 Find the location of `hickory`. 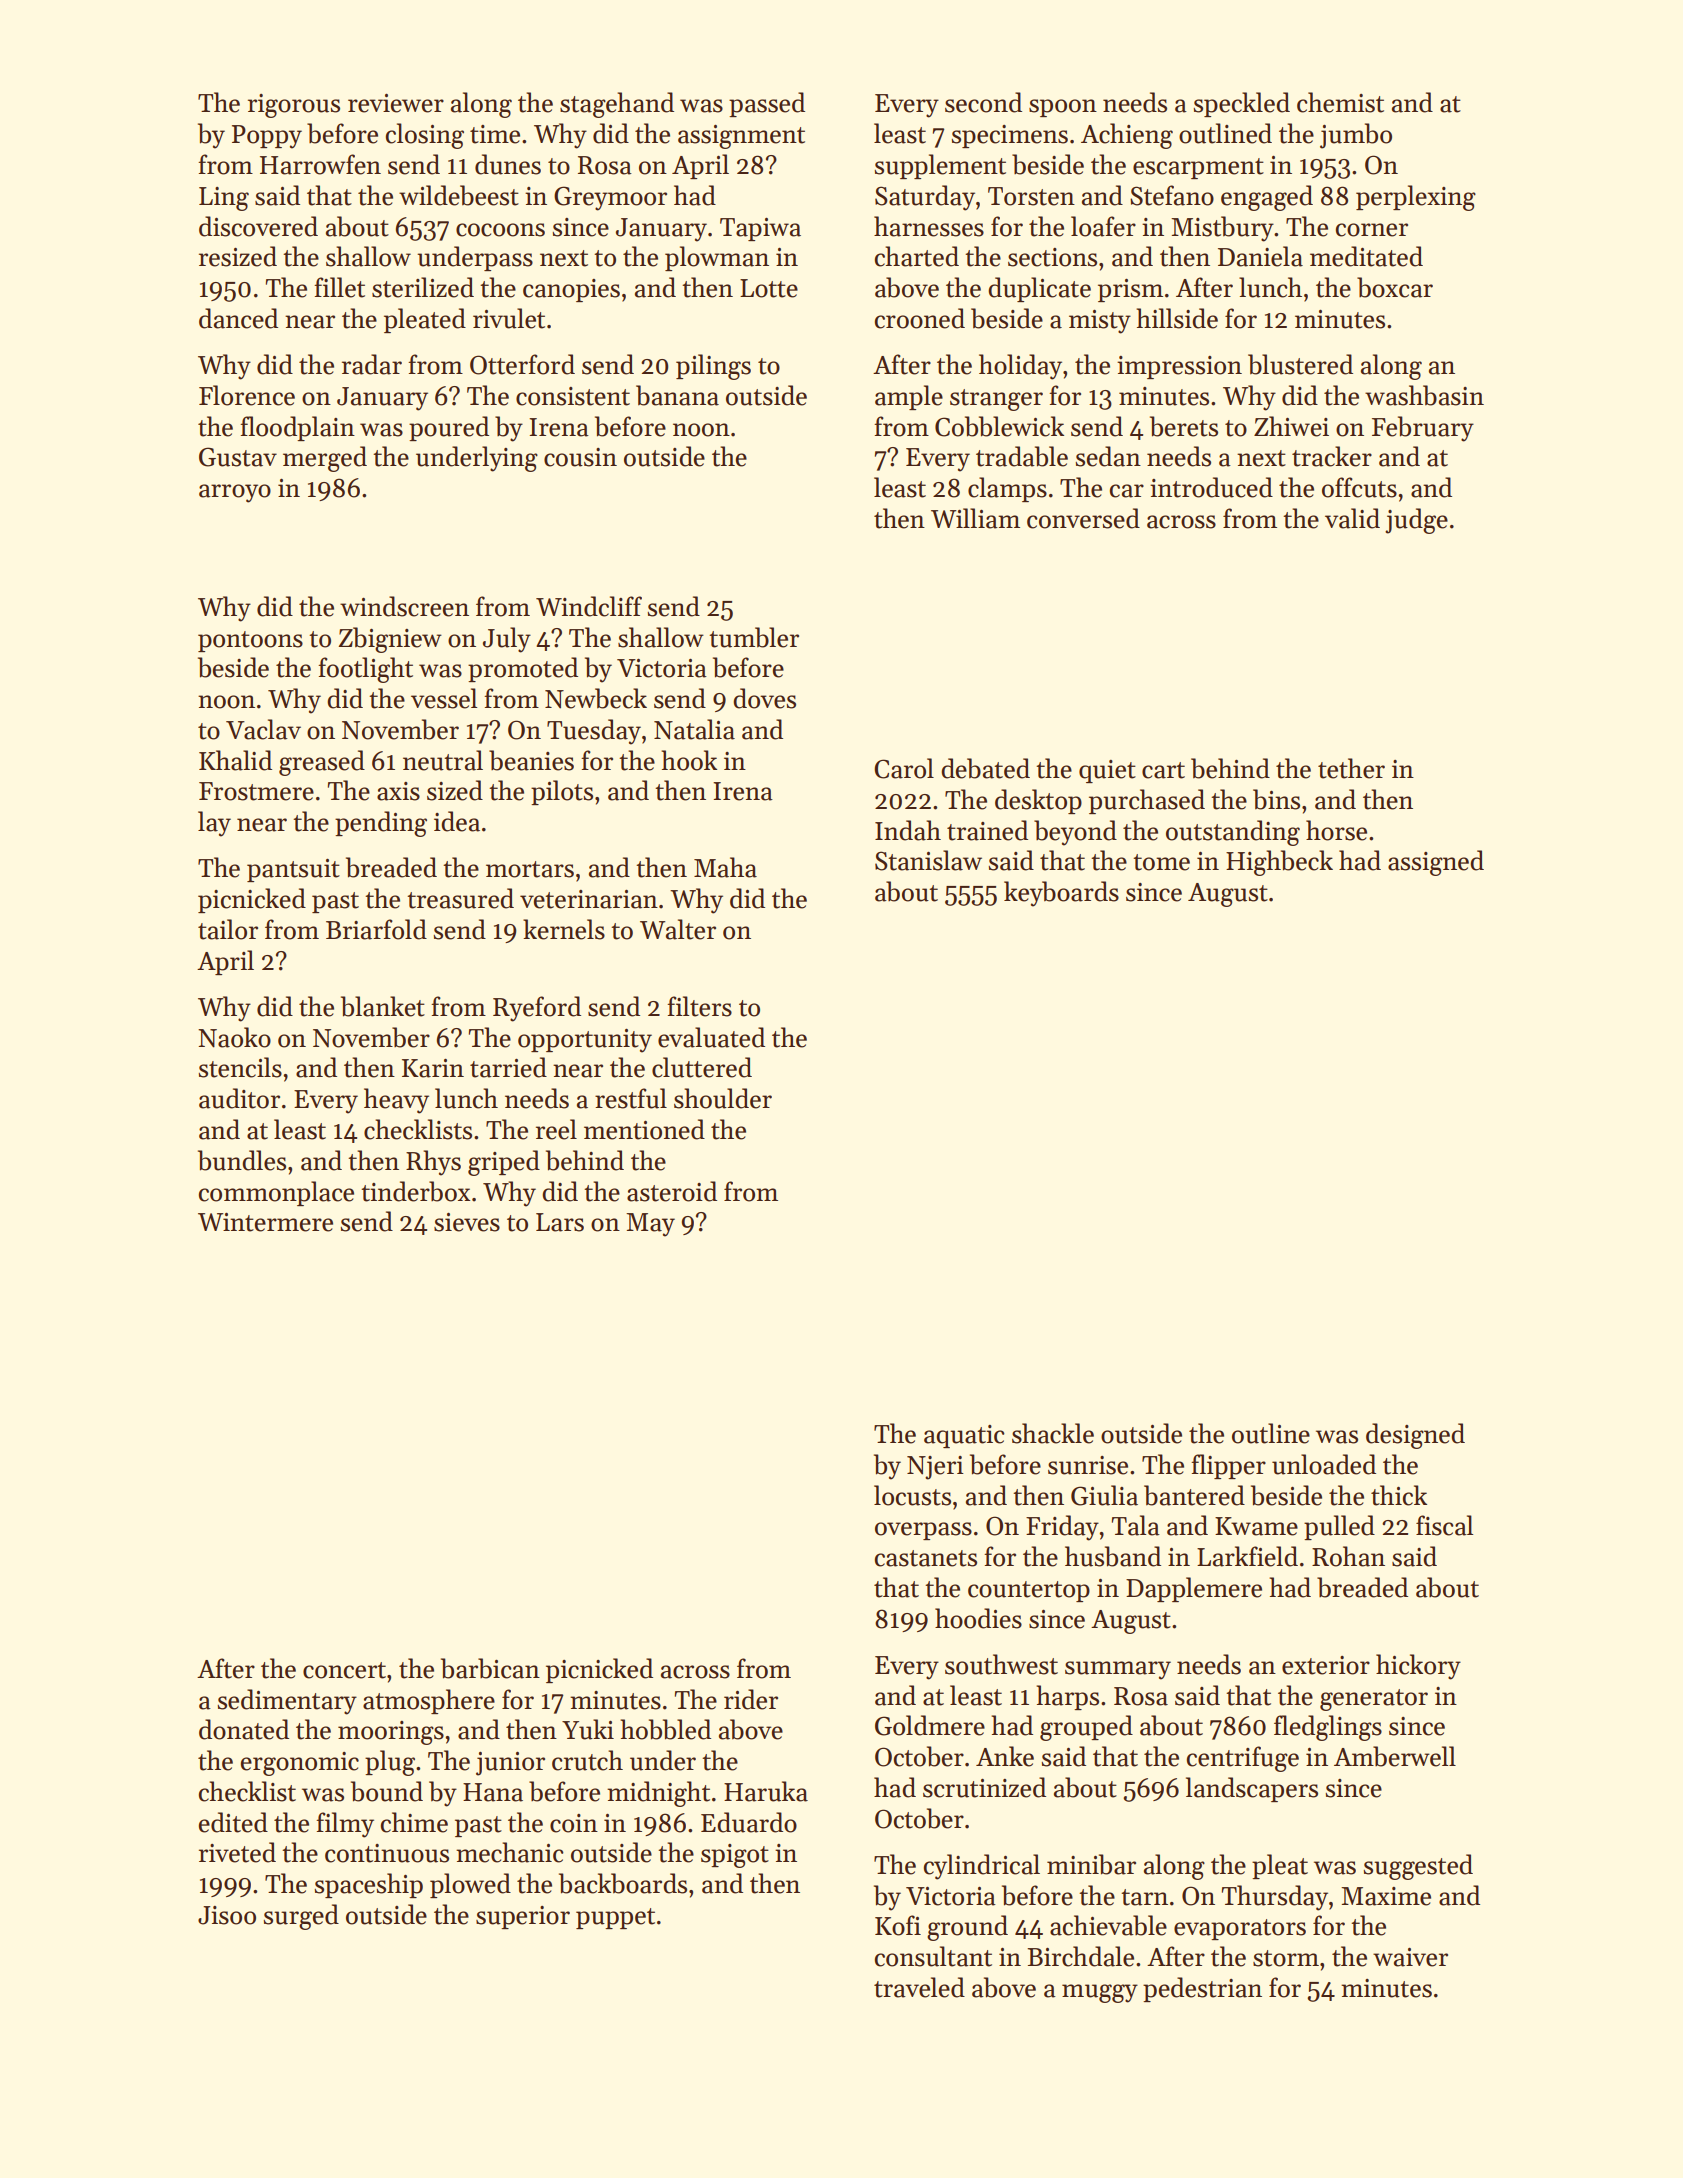

hickory is located at coordinates (1418, 1667).
